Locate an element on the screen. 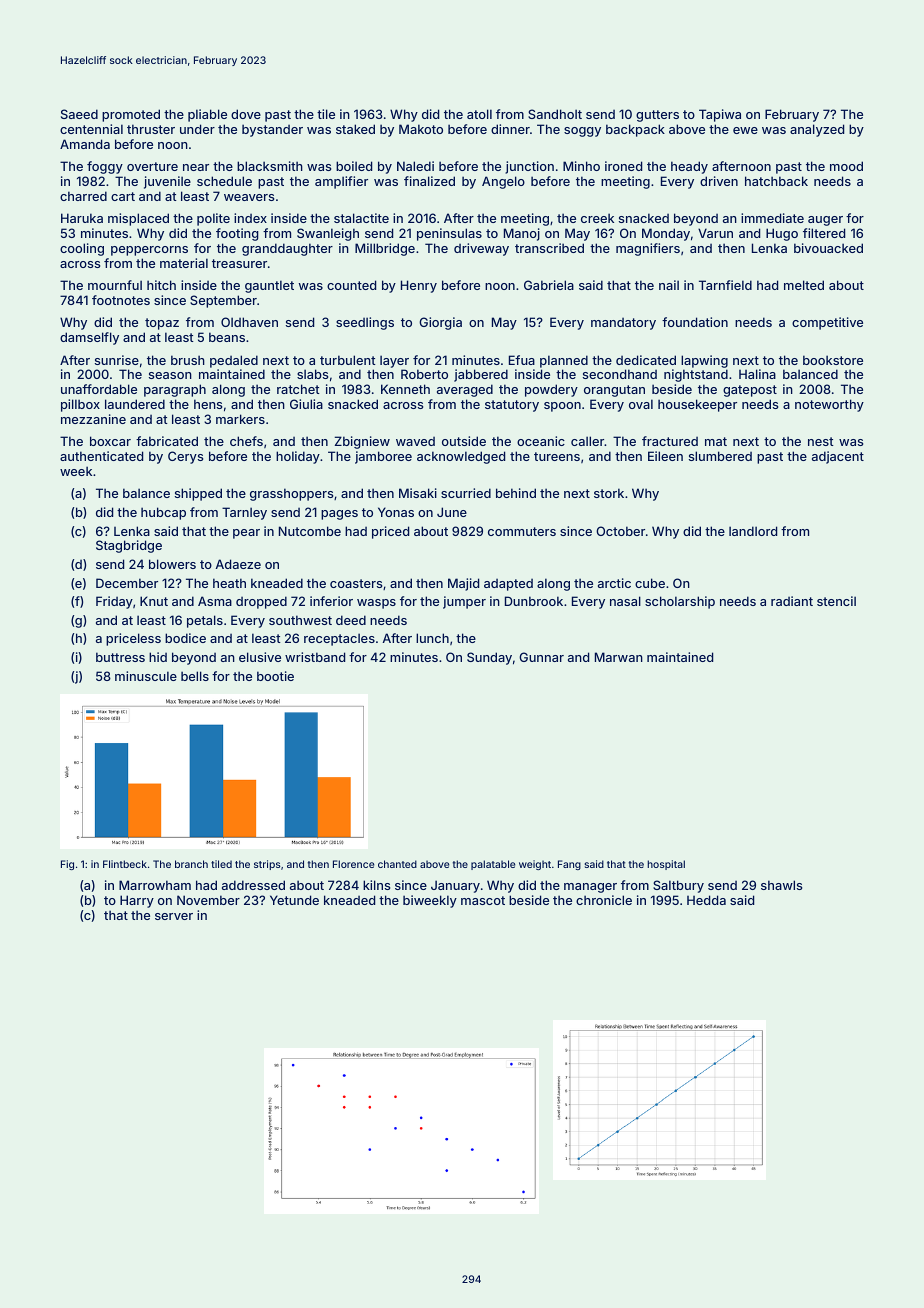  stencil is located at coordinates (836, 601).
